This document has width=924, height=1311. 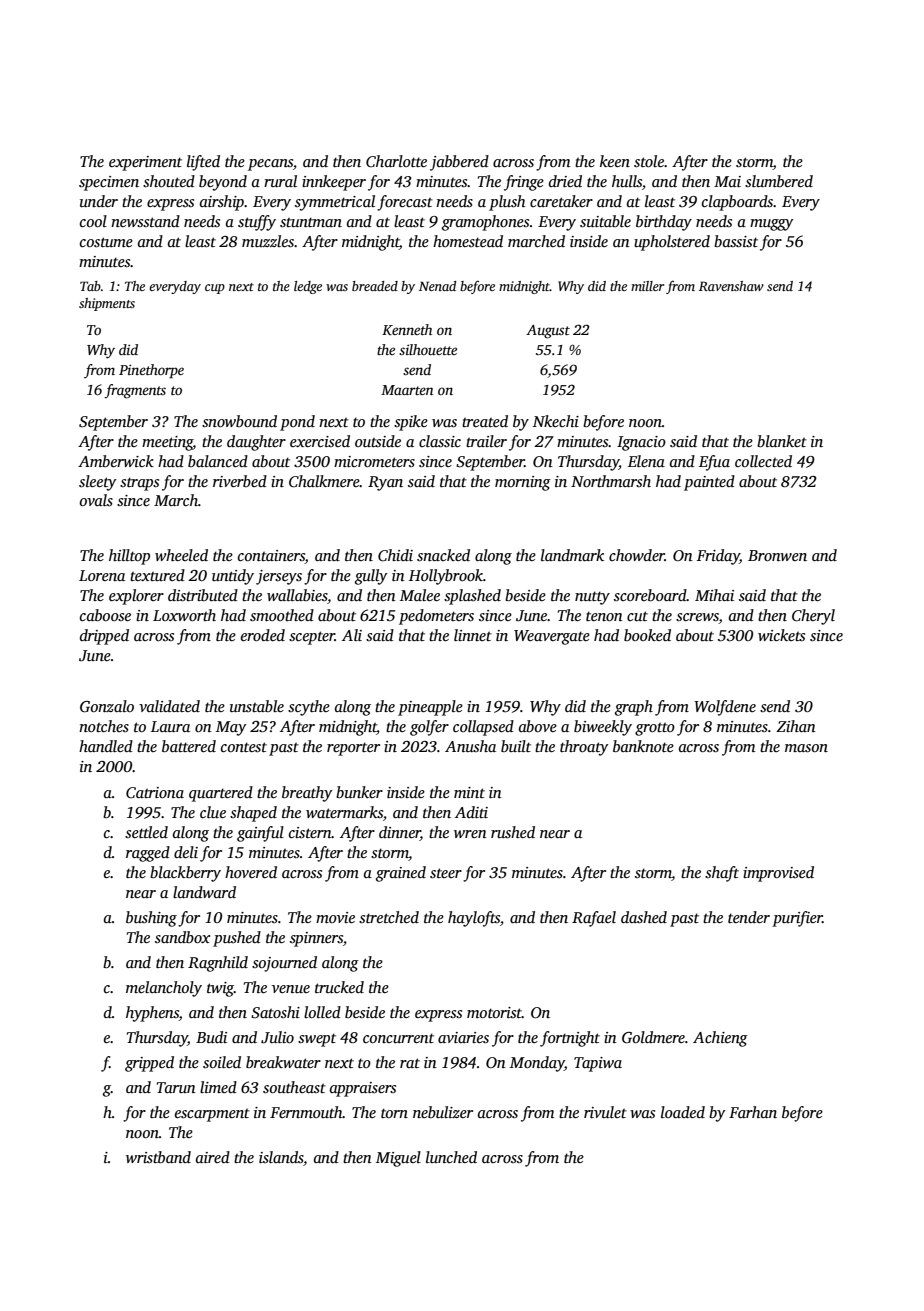 What do you see at coordinates (572, 555) in the document?
I see `landmark` at bounding box center [572, 555].
